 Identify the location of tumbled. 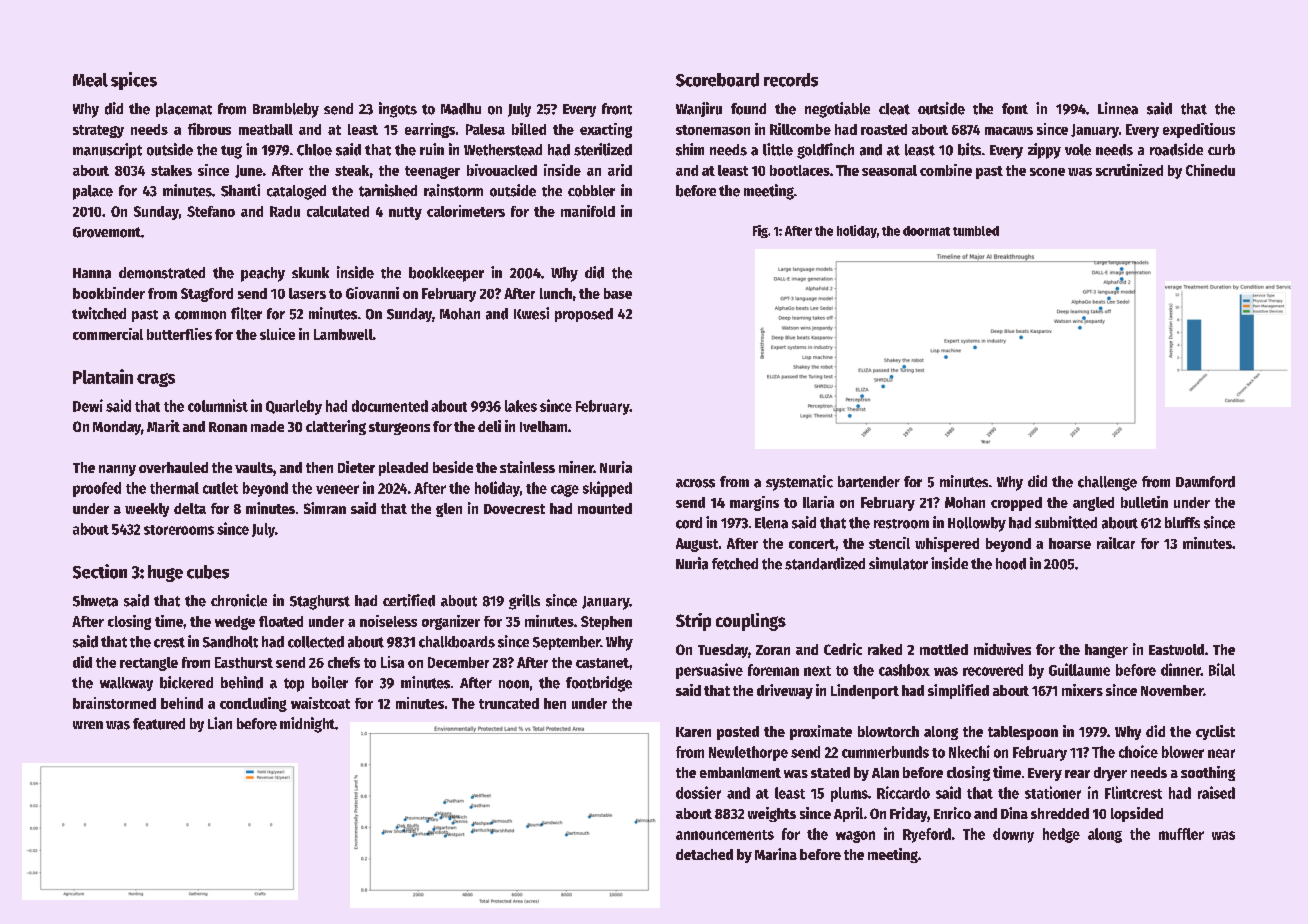
(976, 231).
